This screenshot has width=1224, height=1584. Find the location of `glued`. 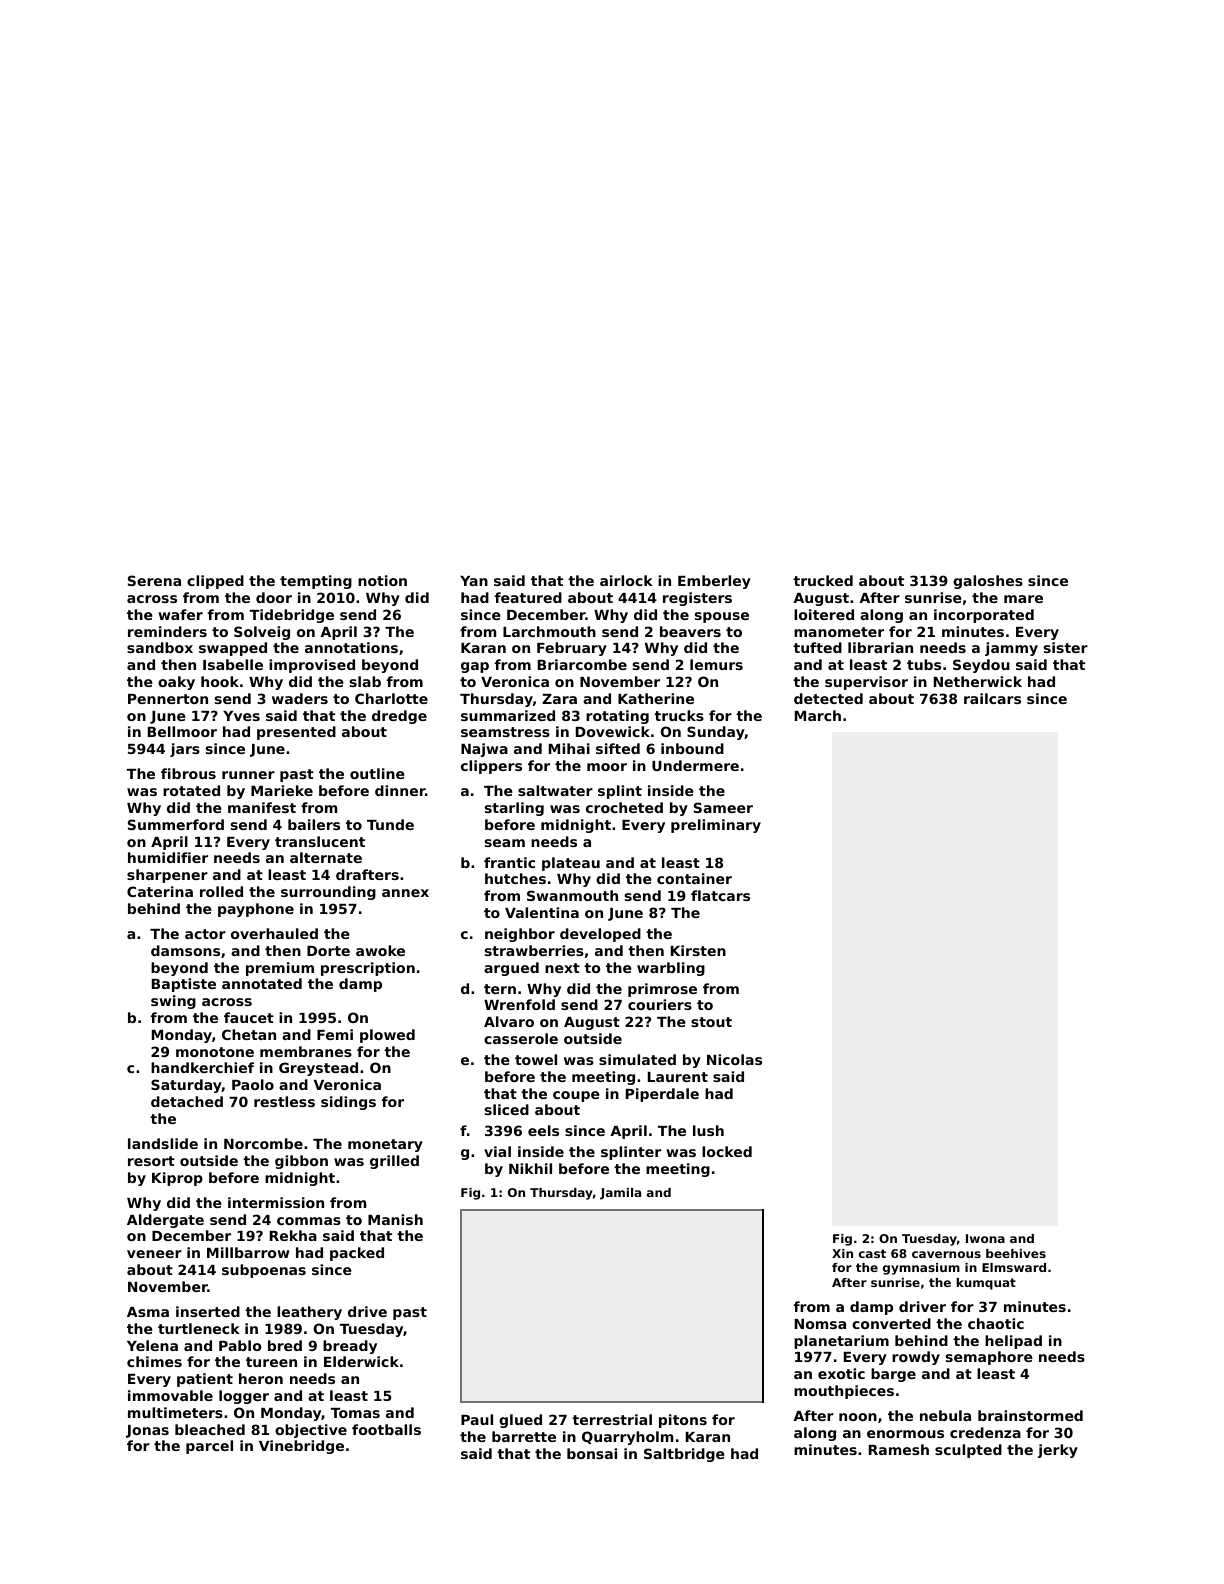

glued is located at coordinates (520, 1421).
